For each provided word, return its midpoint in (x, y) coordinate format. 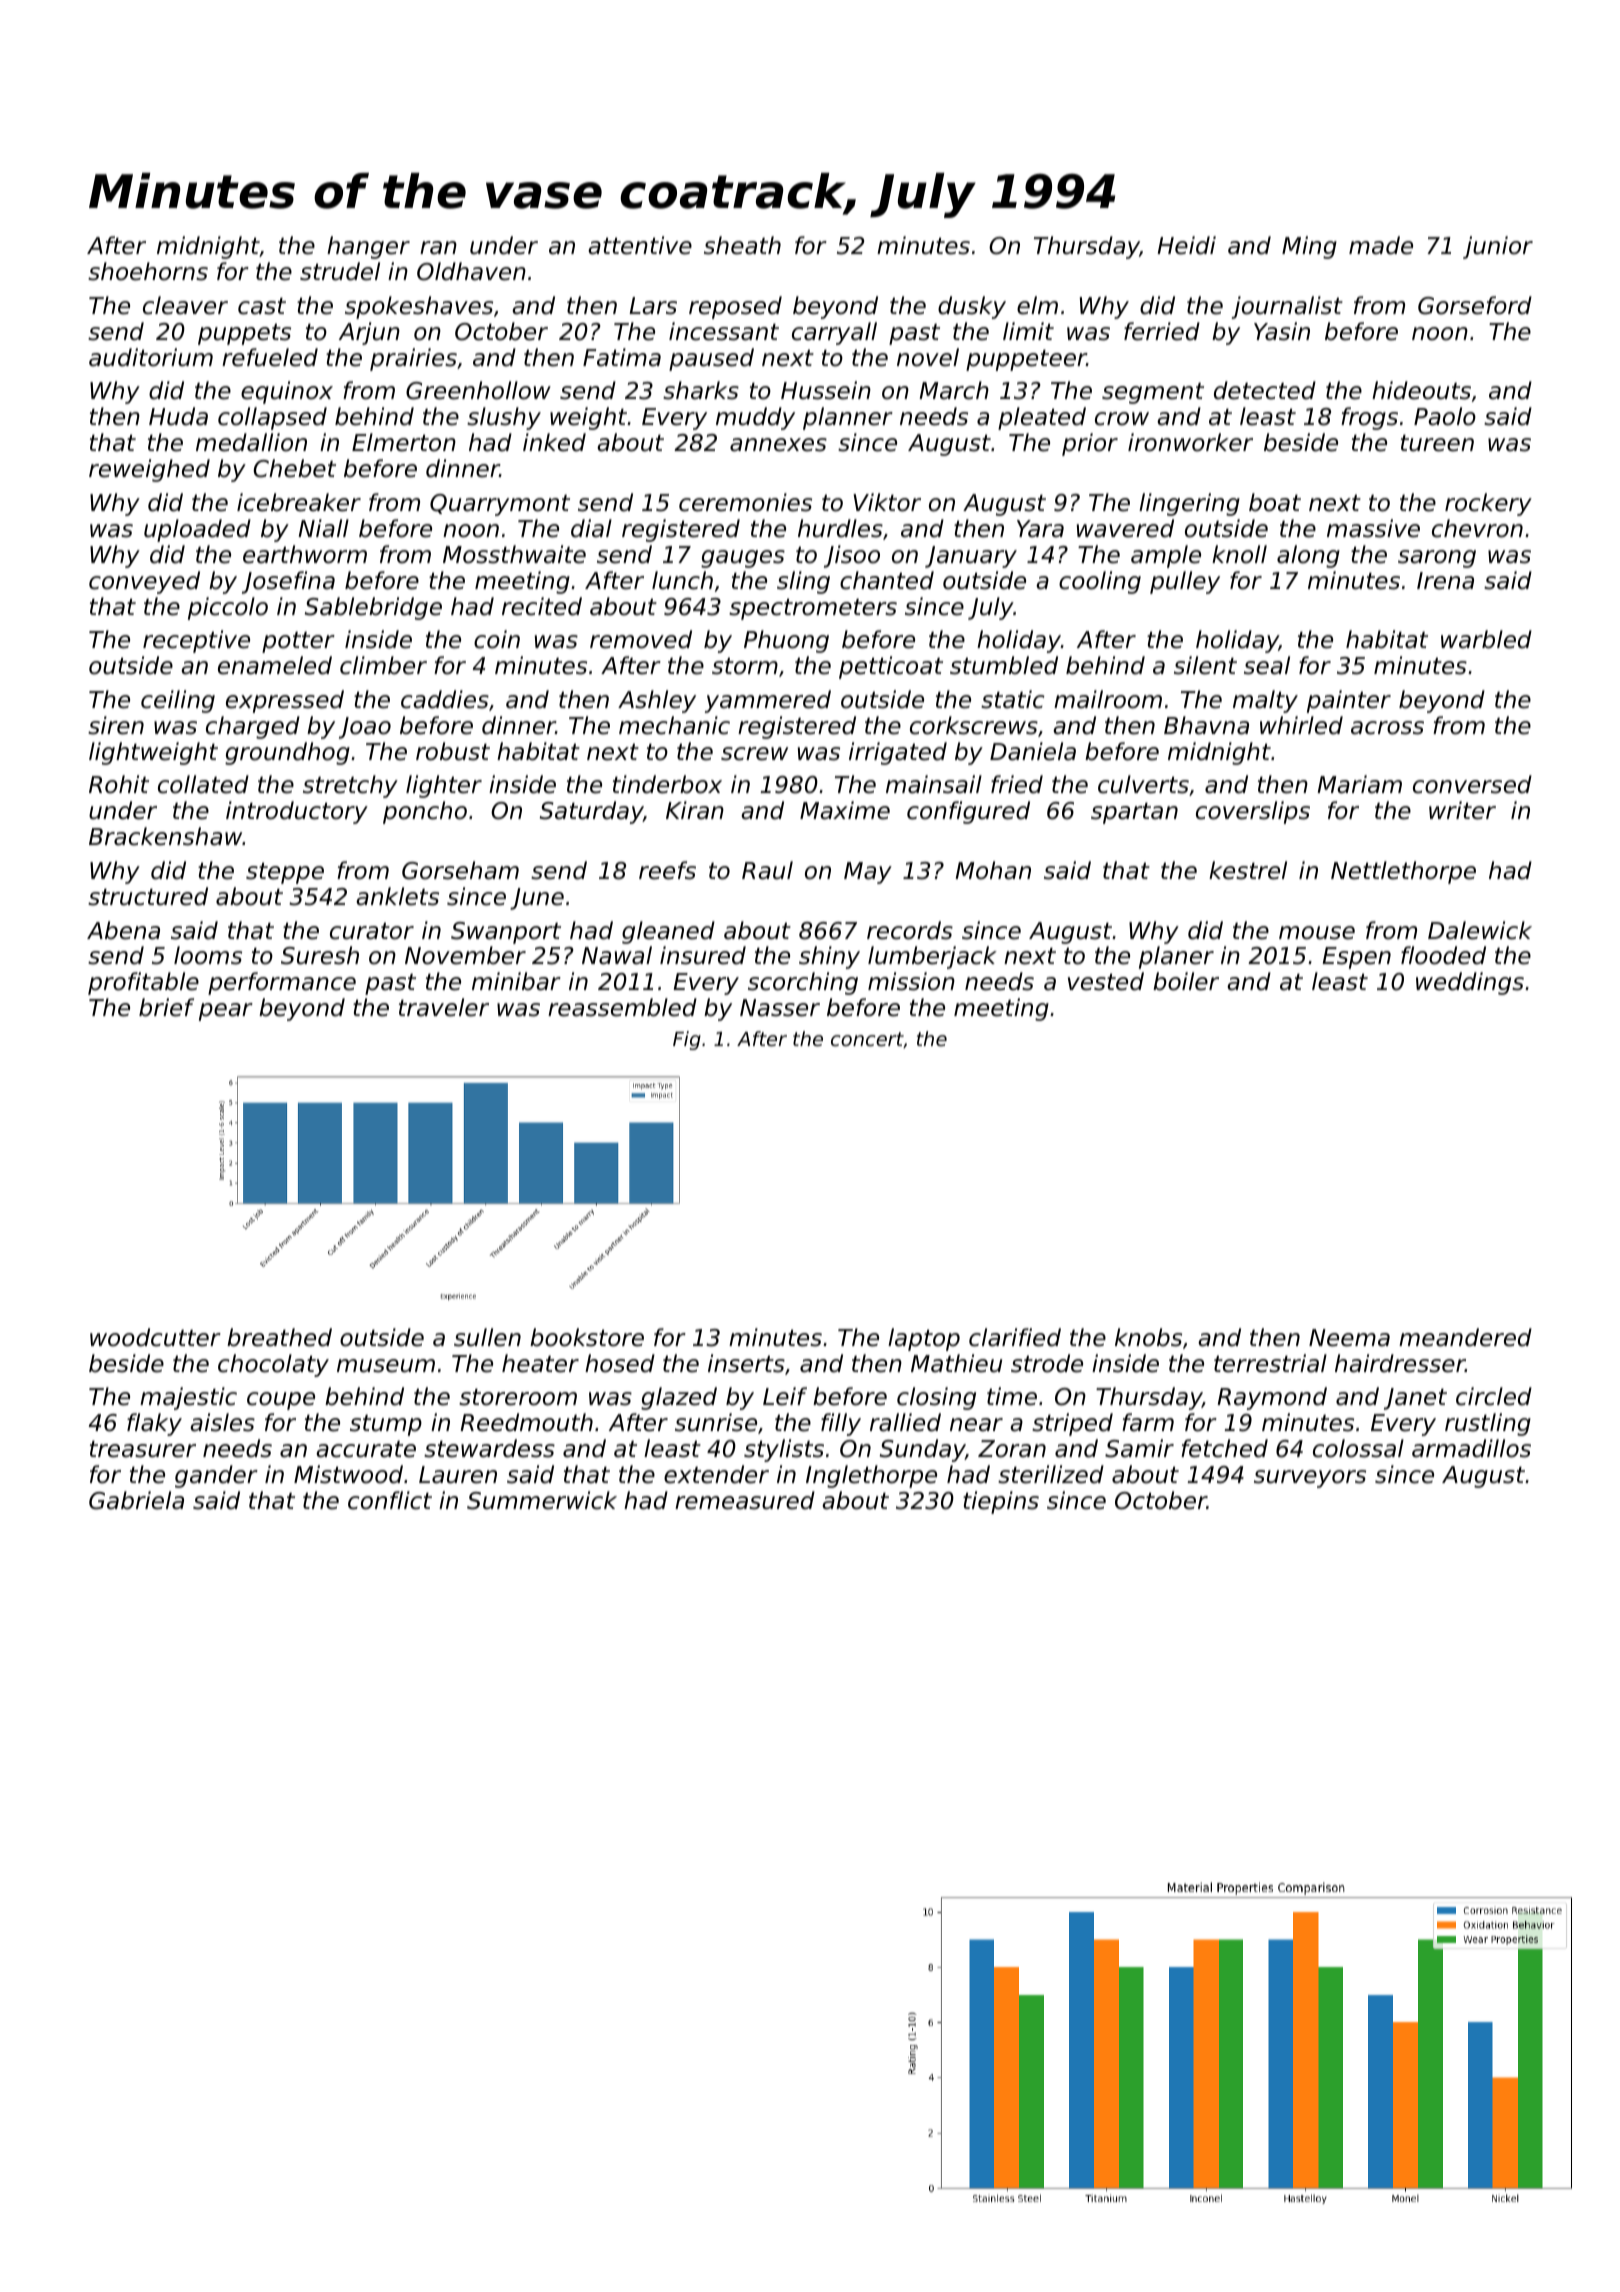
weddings (1470, 983)
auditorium (151, 357)
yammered (768, 701)
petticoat (891, 667)
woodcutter (155, 1337)
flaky (154, 1424)
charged (253, 727)
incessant (724, 331)
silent (1205, 665)
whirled (1301, 725)
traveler (444, 1007)
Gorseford (1475, 305)
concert (867, 1040)
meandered (1465, 1337)
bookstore (587, 1337)
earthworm (305, 554)
